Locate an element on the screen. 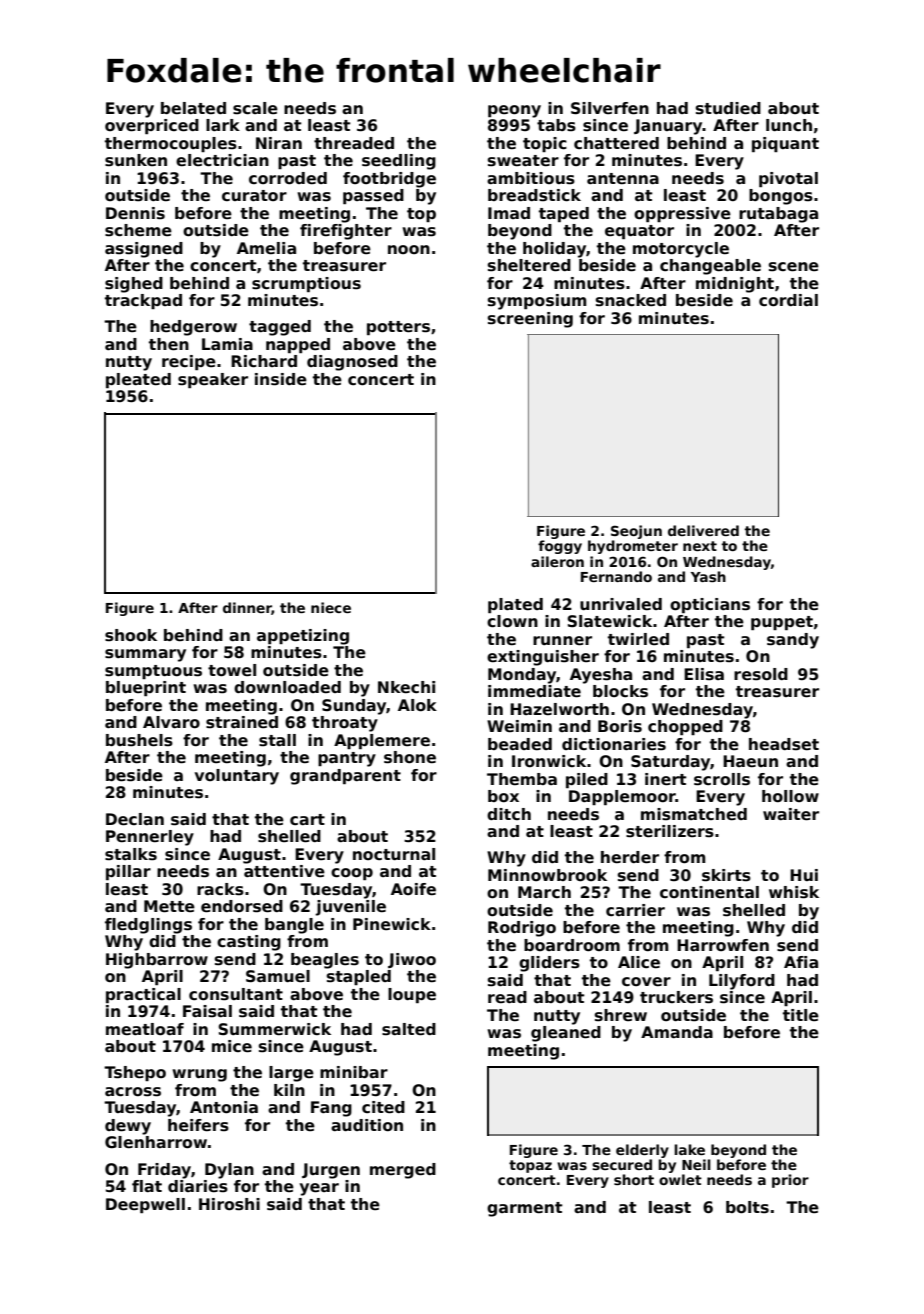  oppressive is located at coordinates (682, 214).
